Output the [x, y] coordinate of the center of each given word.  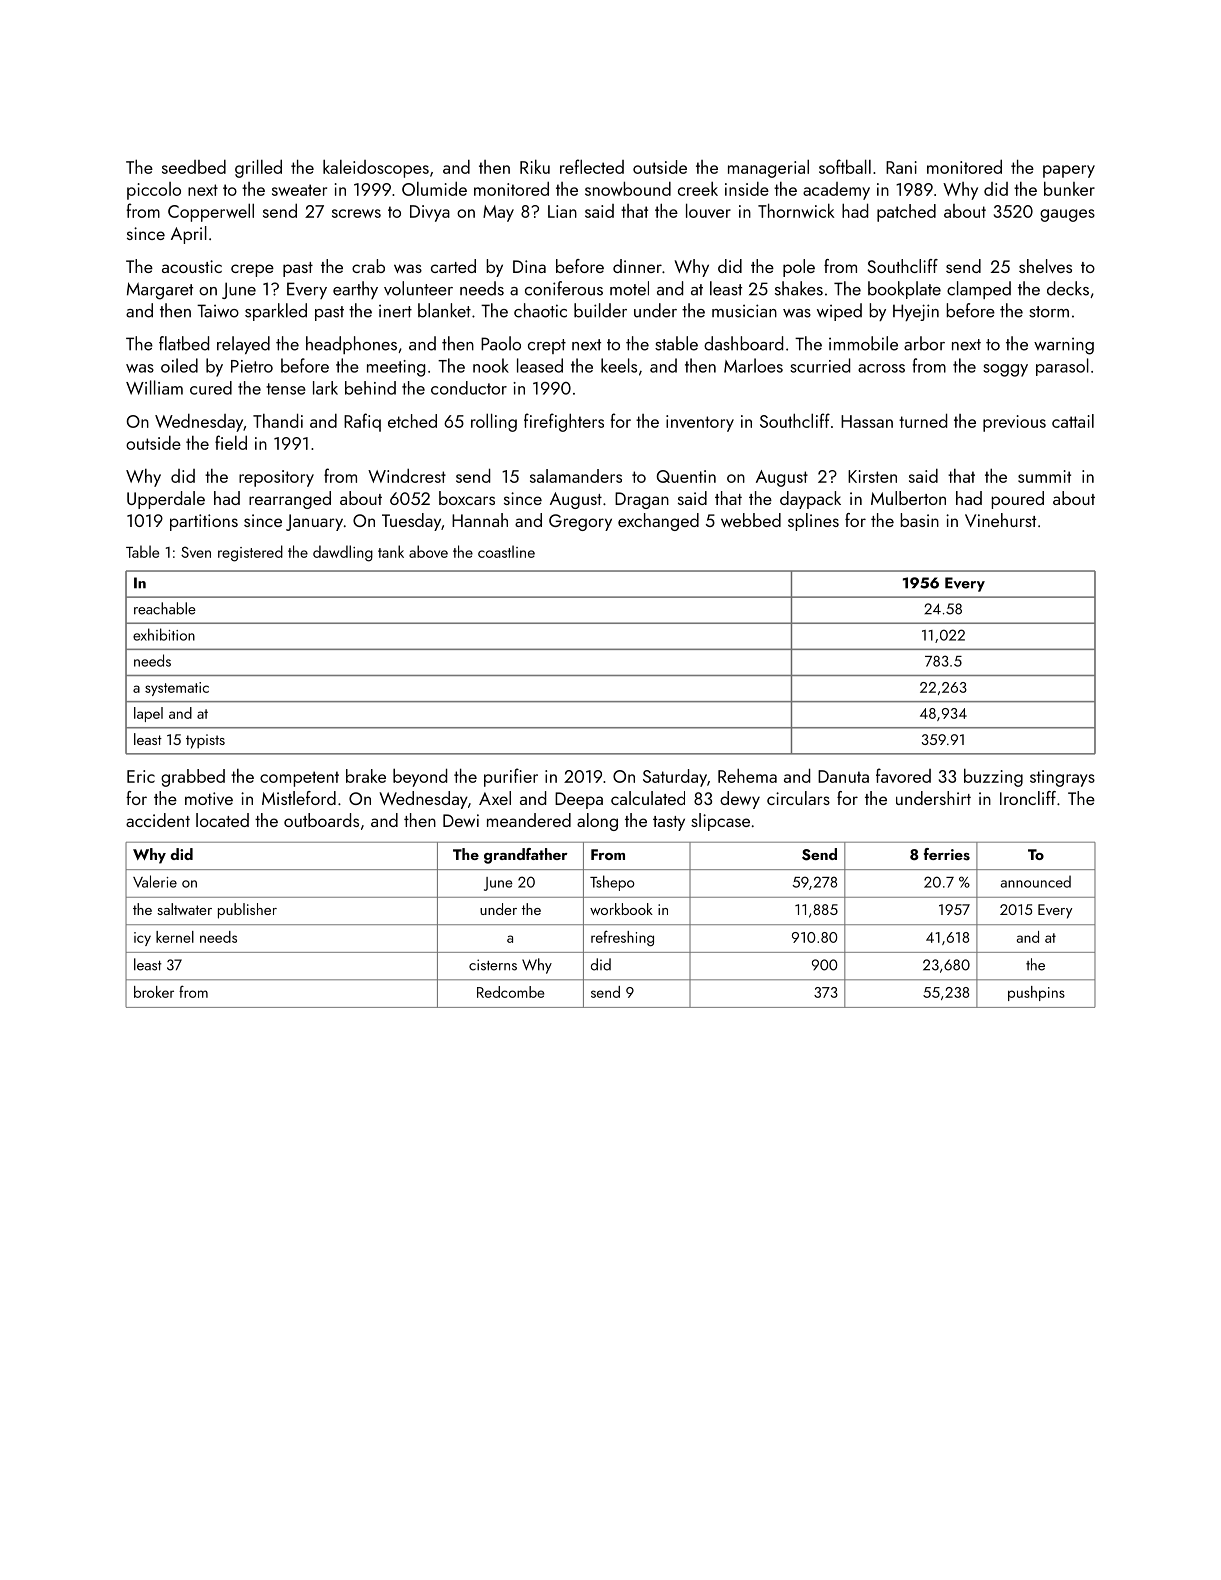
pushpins [1036, 993]
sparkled [276, 312]
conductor [469, 388]
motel [629, 288]
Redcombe [511, 992]
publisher [247, 911]
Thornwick [796, 210]
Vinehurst [1000, 520]
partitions [204, 522]
